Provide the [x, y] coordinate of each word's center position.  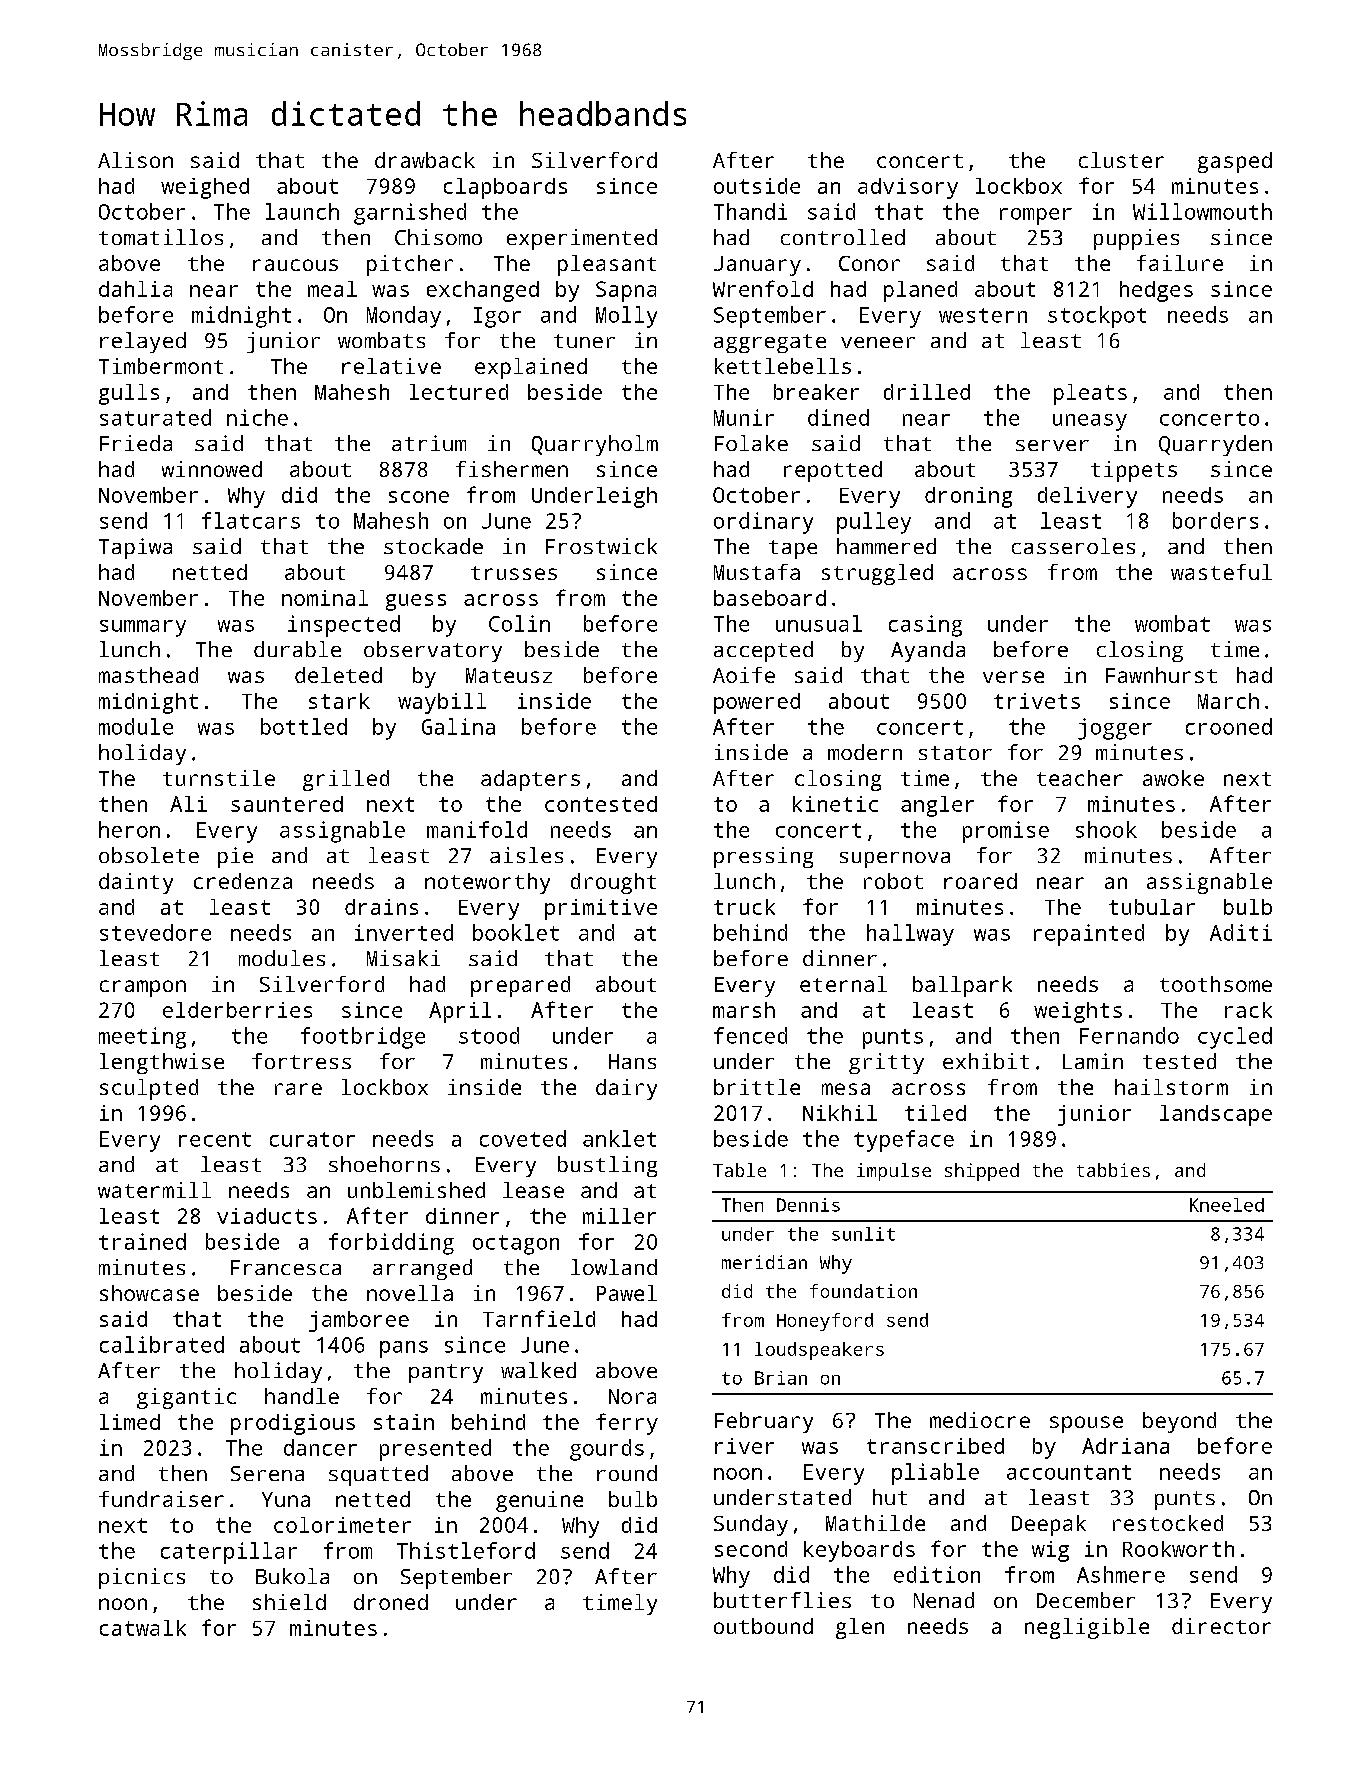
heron [129, 829]
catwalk [143, 1628]
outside [757, 186]
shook [1106, 829]
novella [410, 1293]
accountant [1069, 1472]
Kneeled [1227, 1205]
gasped [1235, 162]
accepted [763, 651]
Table [739, 1170]
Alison [135, 160]
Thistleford [466, 1550]
